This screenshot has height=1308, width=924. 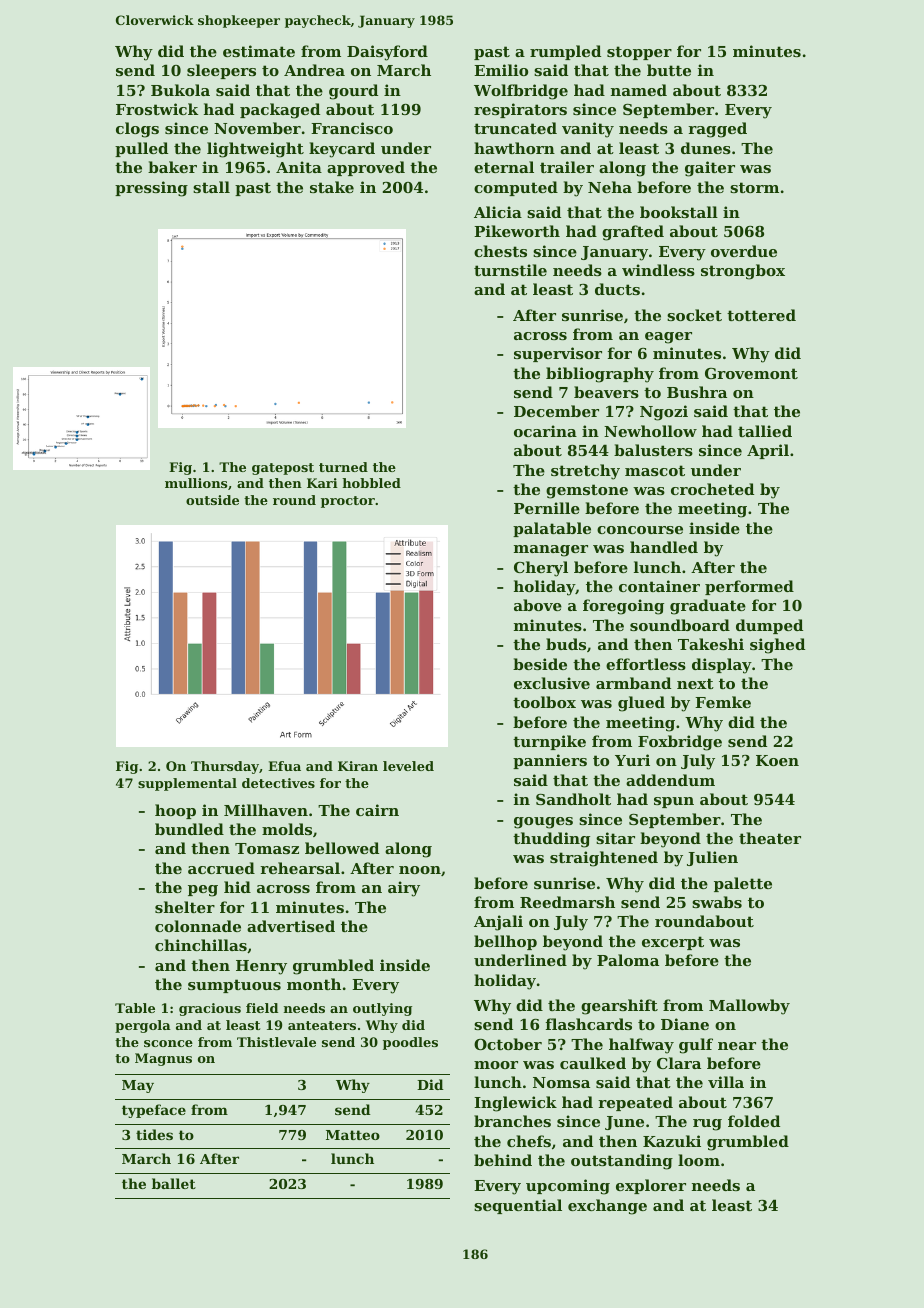 I want to click on stopper, so click(x=639, y=53).
